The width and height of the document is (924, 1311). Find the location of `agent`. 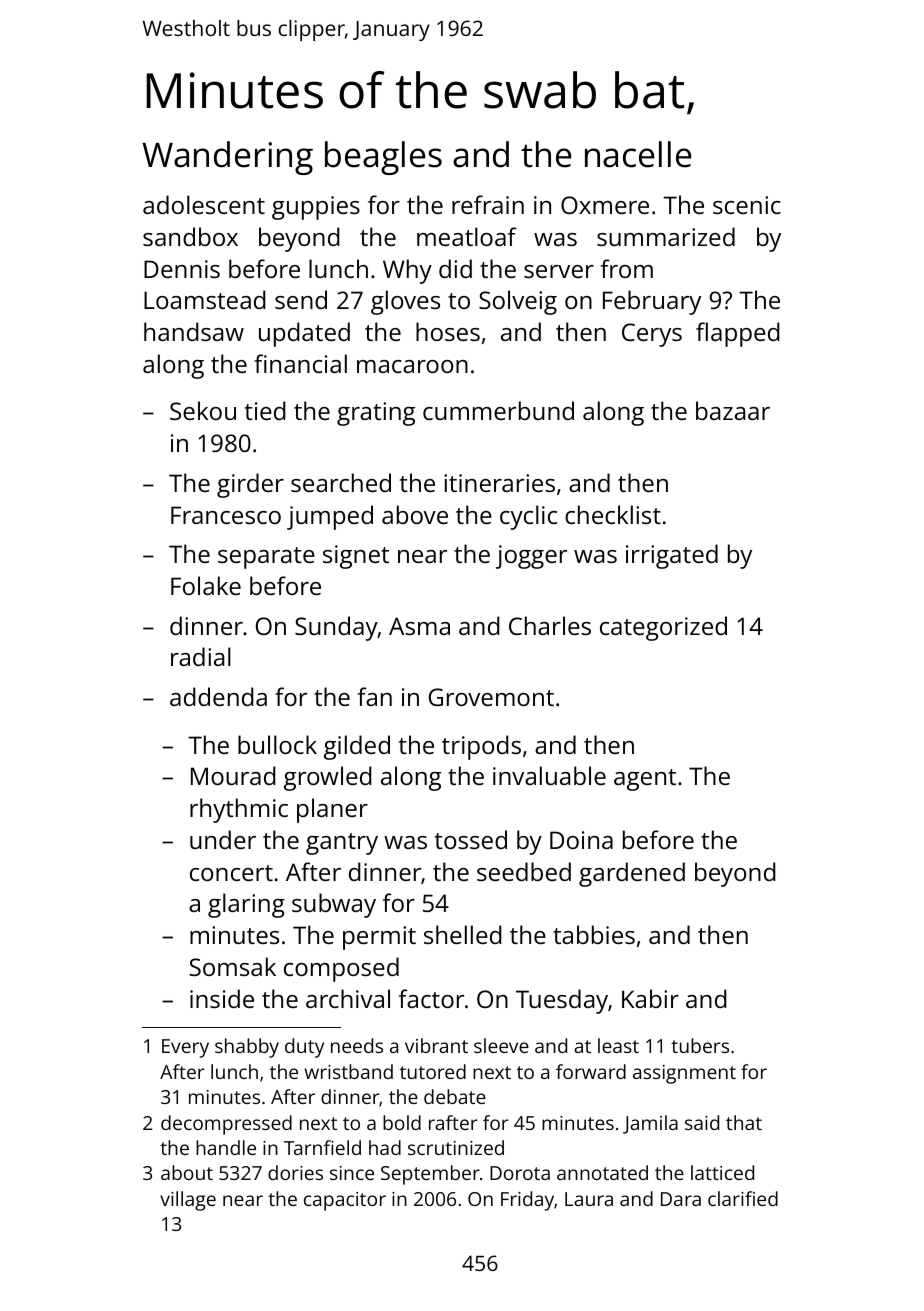

agent is located at coordinates (645, 780).
